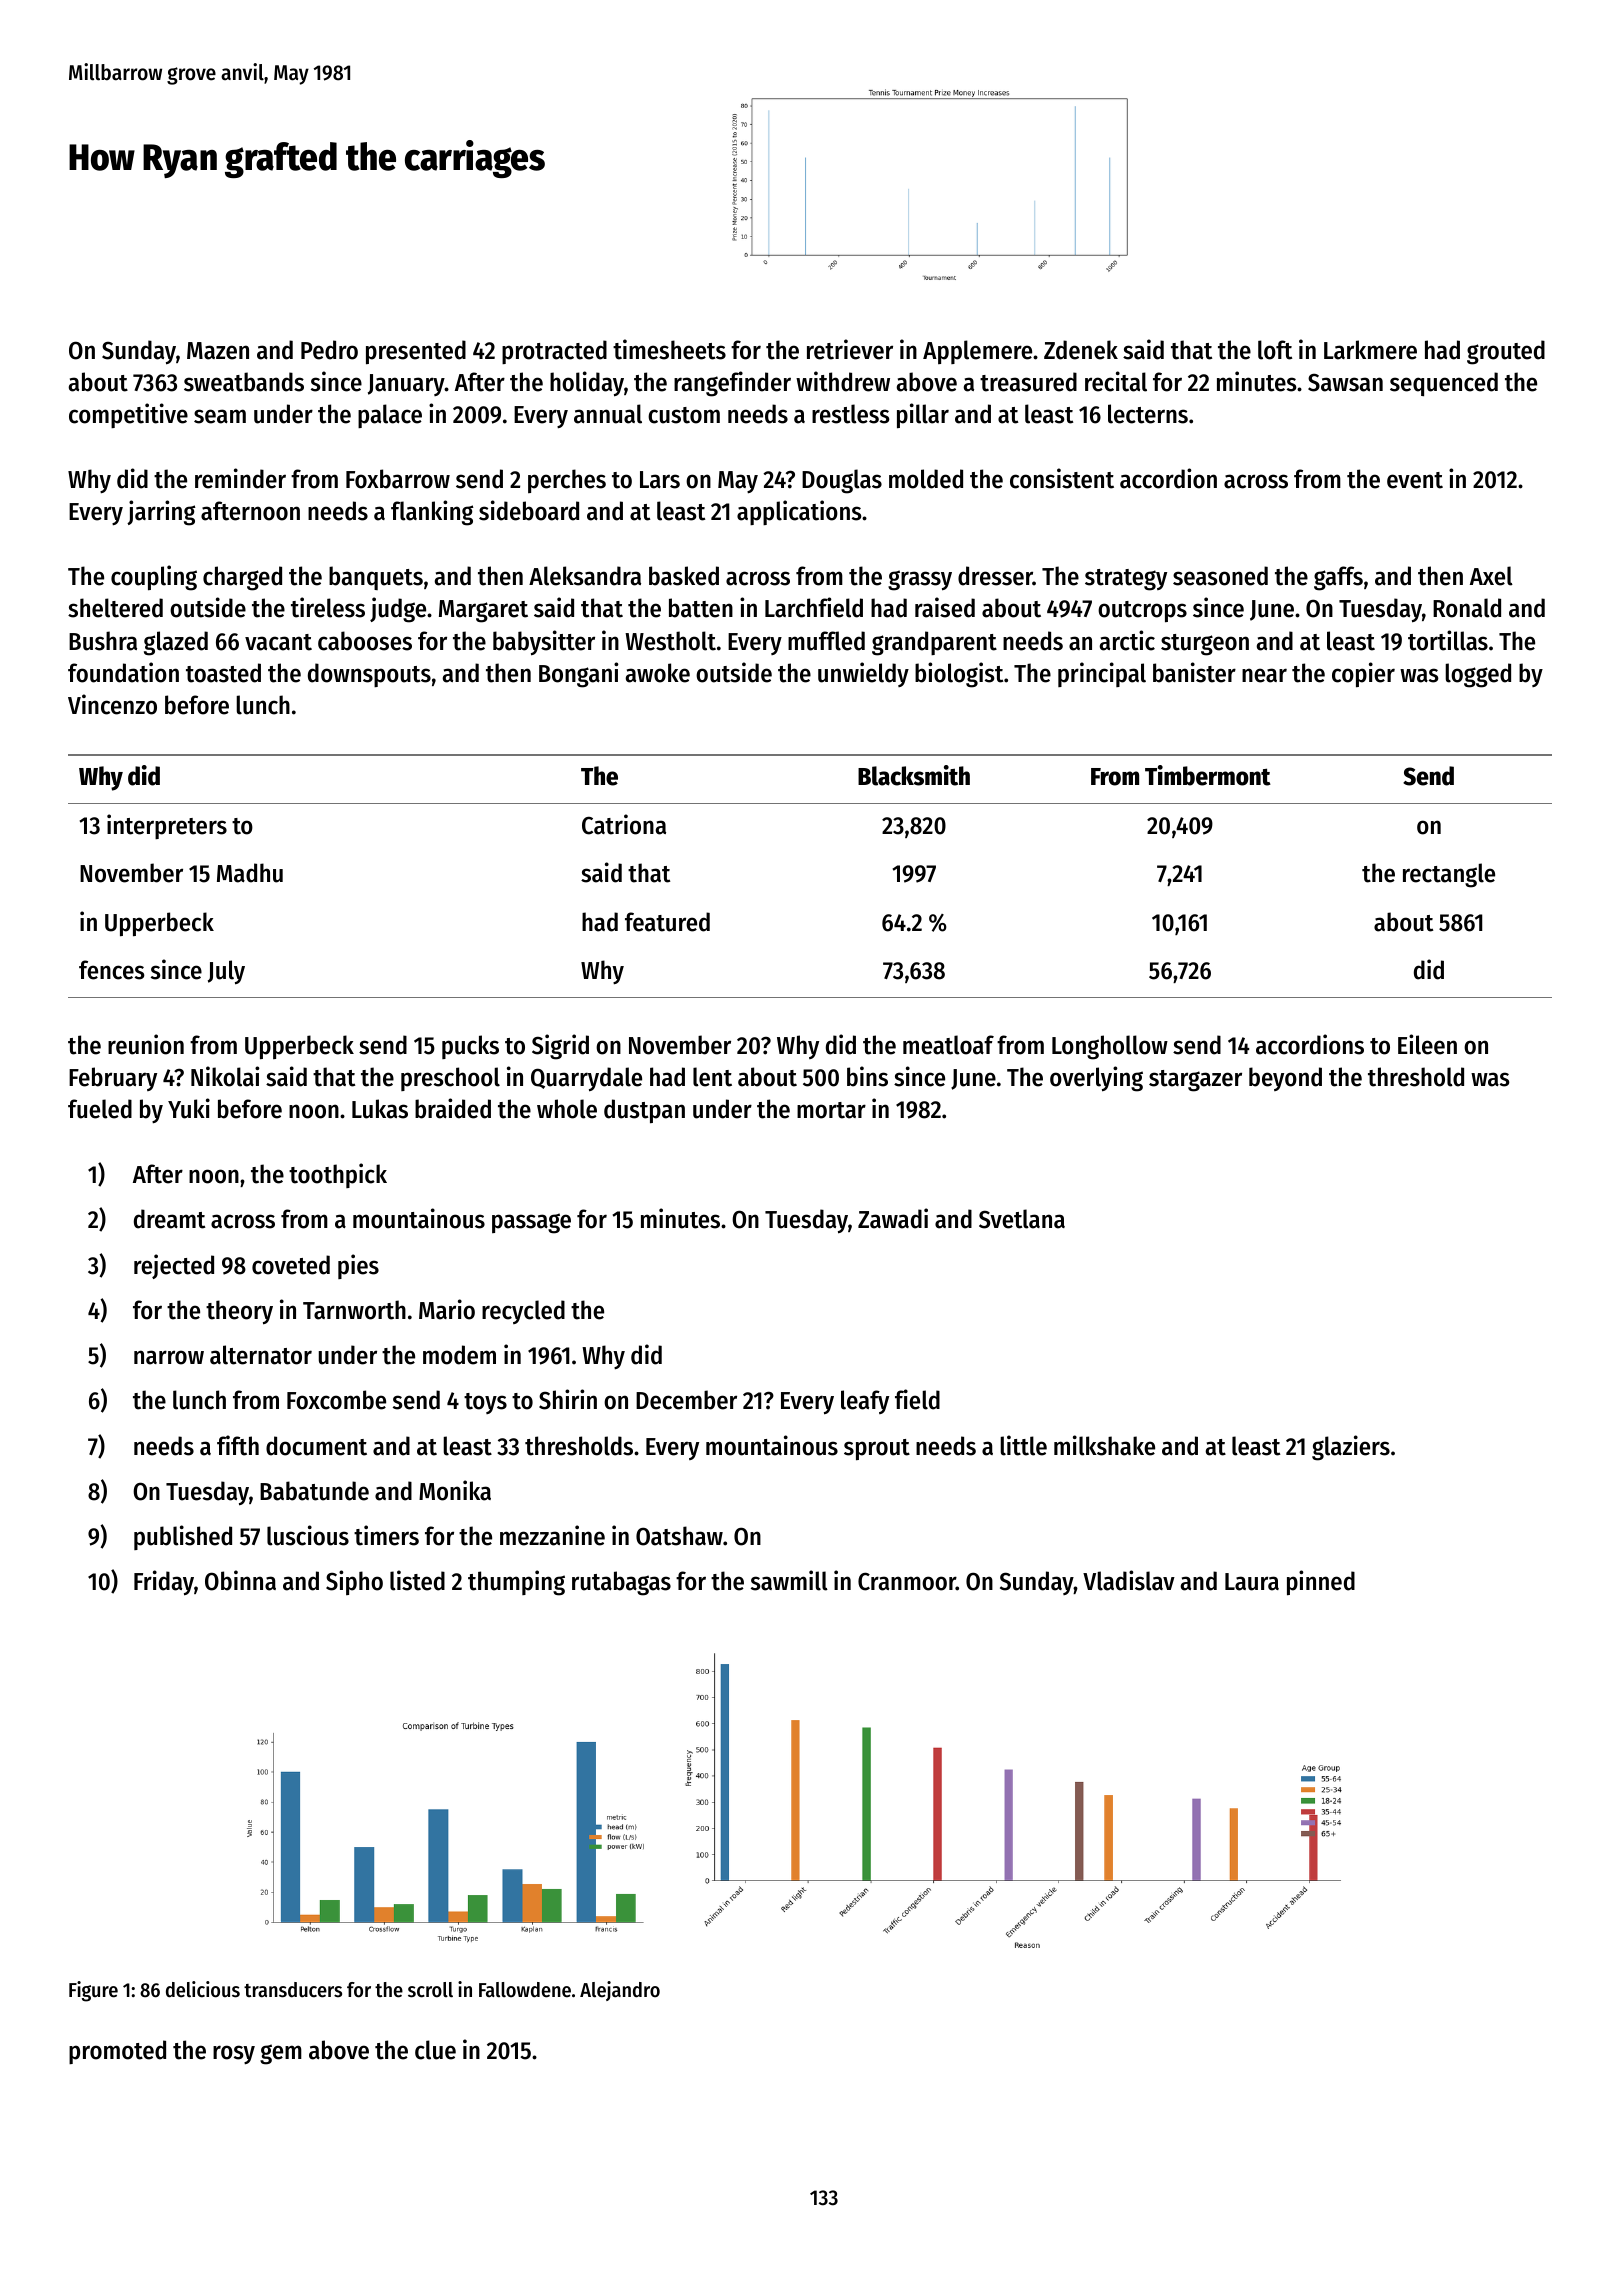 The height and width of the screenshot is (2292, 1620). Describe the element at coordinates (1321, 1582) in the screenshot. I see `pinned` at that location.
